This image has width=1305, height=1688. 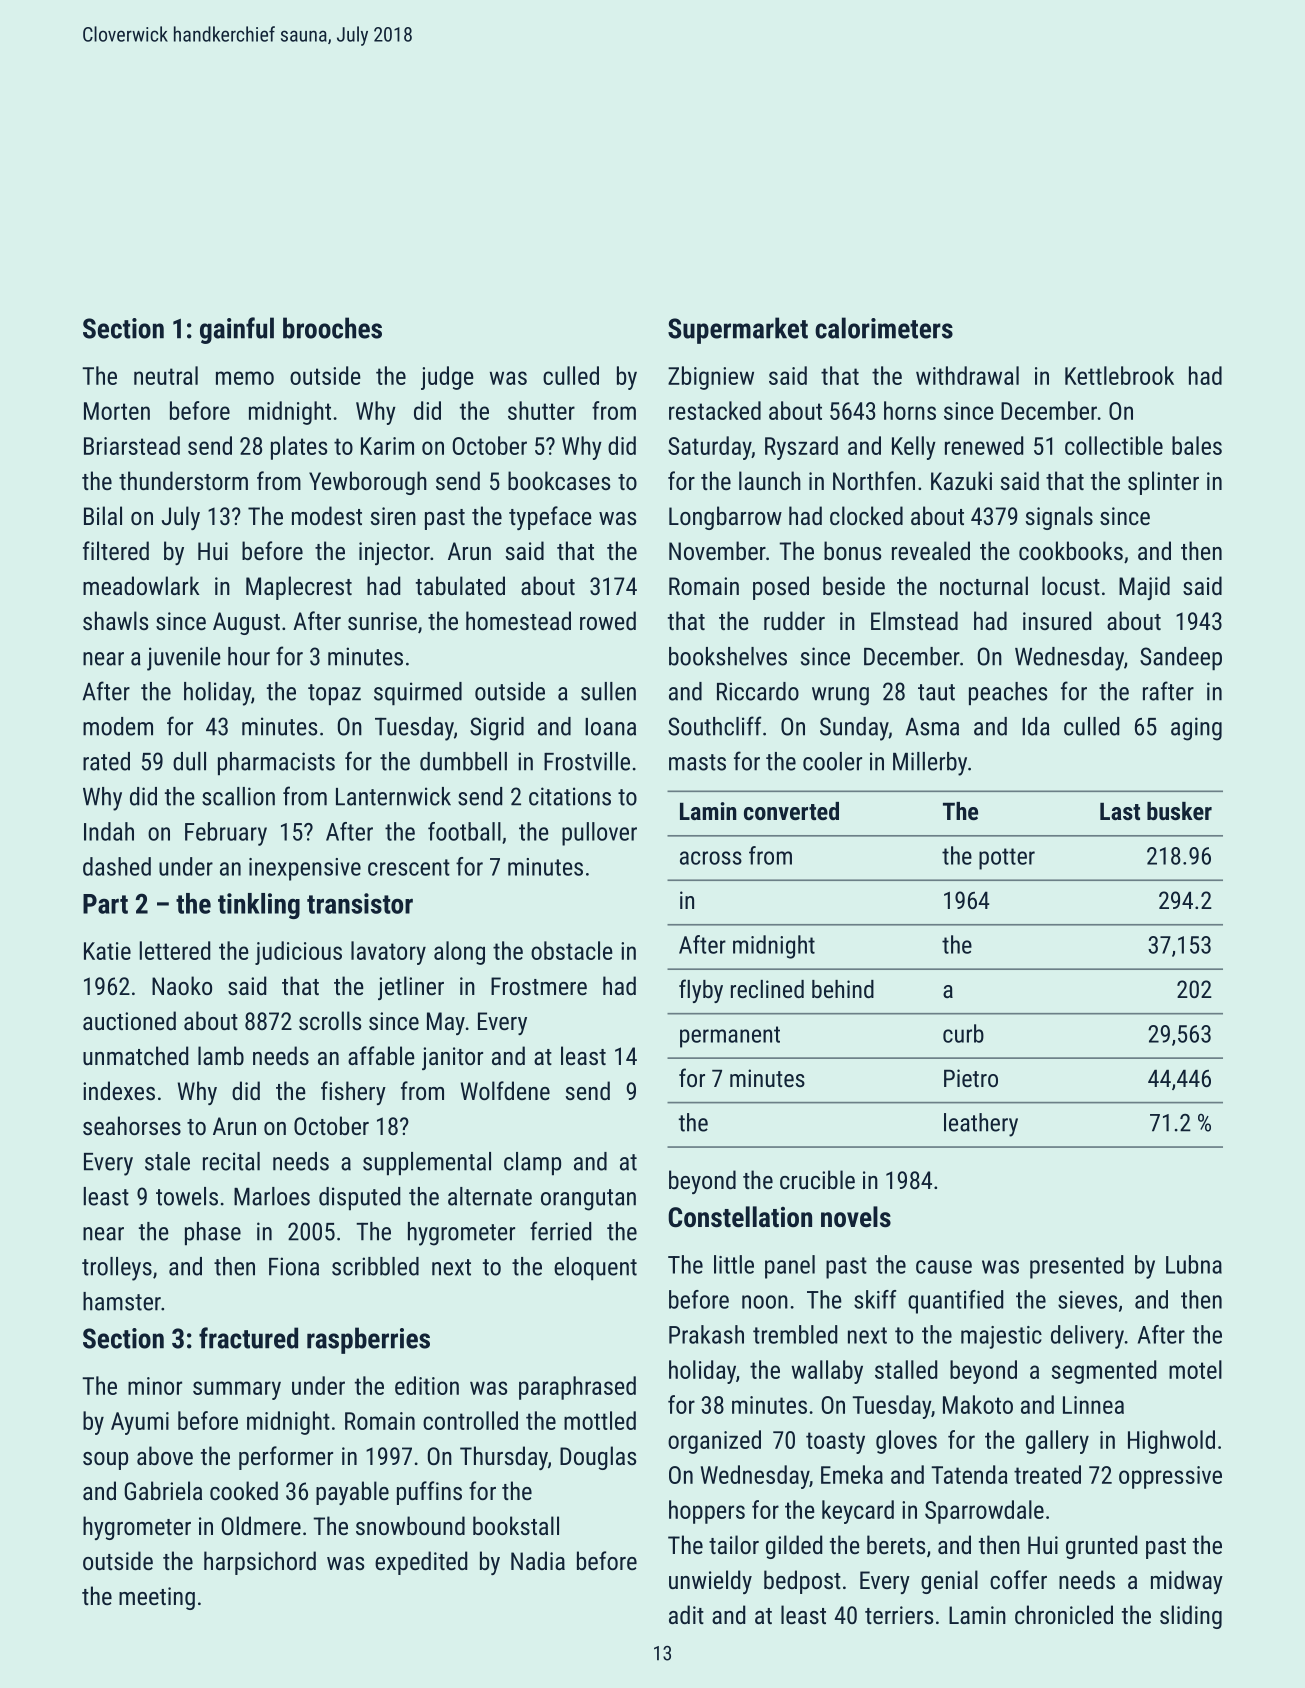 I want to click on potter, so click(x=1007, y=859).
